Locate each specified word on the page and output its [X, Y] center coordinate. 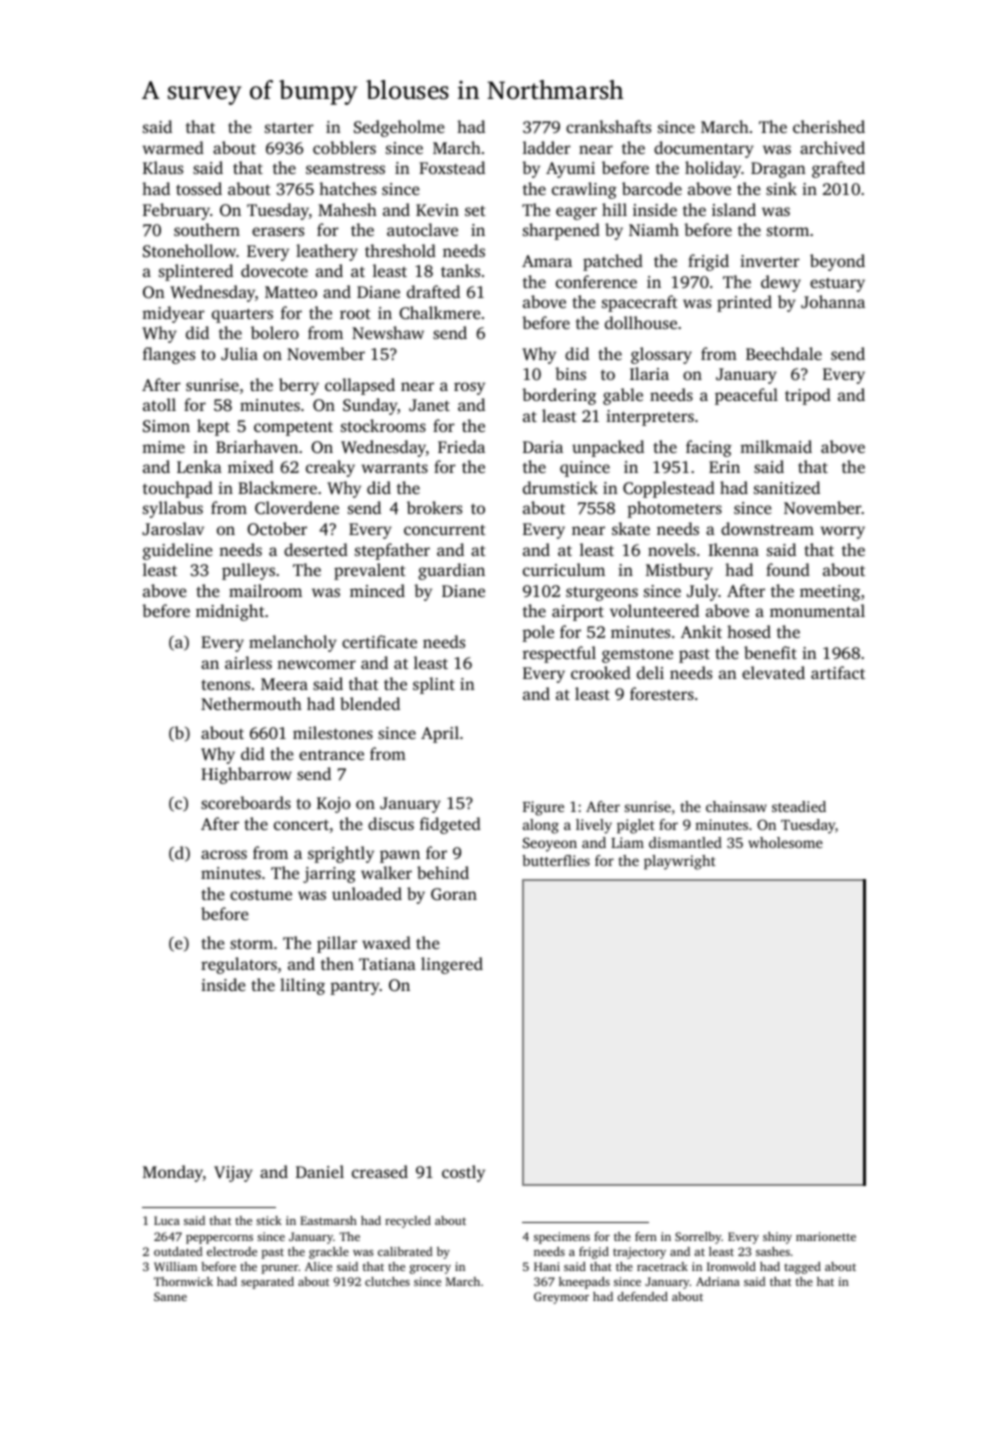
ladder [547, 147]
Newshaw [388, 332]
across [224, 854]
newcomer [316, 664]
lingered [452, 965]
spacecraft [640, 303]
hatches [347, 188]
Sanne [170, 1296]
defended [642, 1296]
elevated [773, 672]
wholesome [785, 842]
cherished [829, 126]
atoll [159, 404]
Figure [543, 808]
